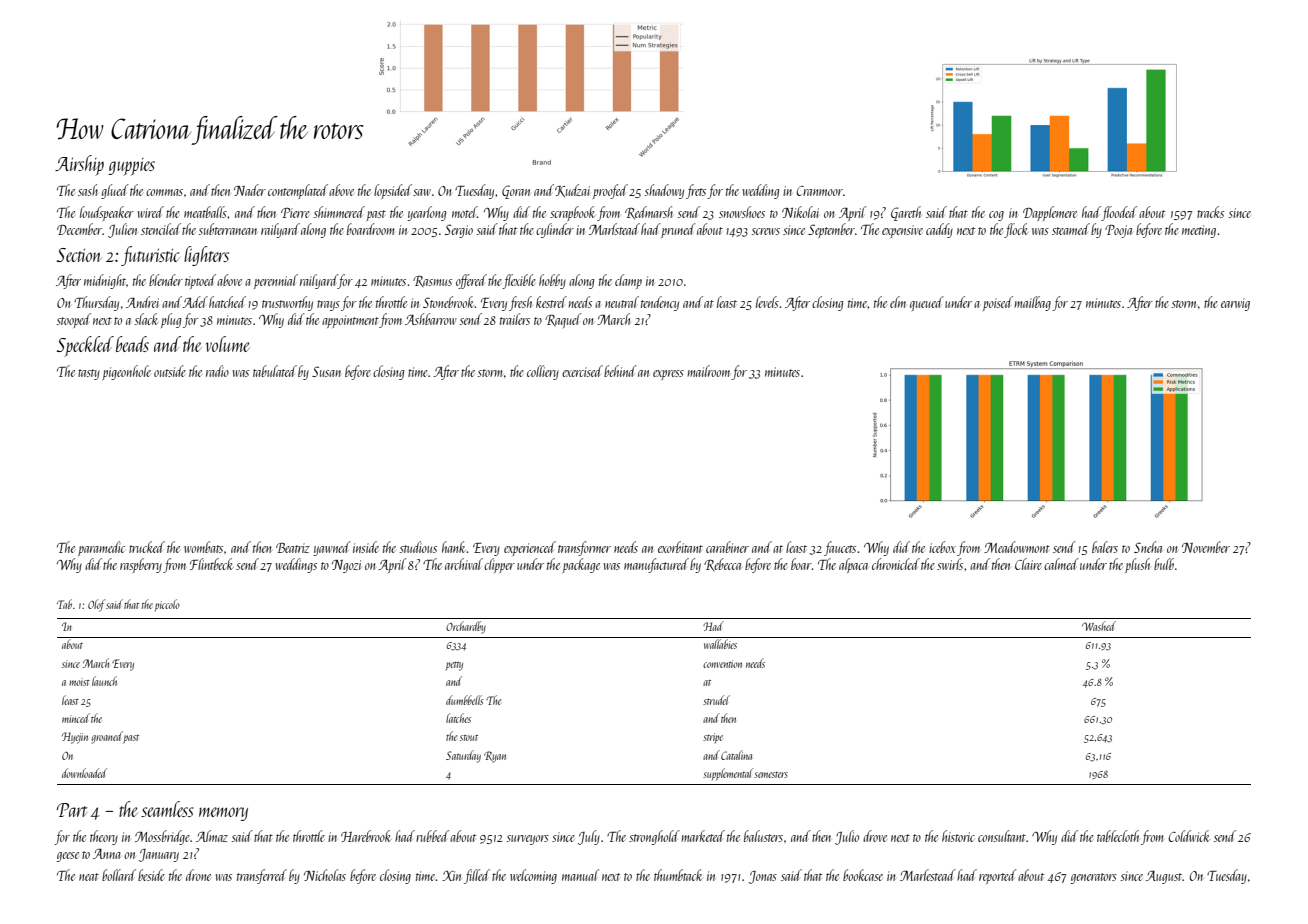 This screenshot has width=1308, height=924. What do you see at coordinates (664, 191) in the screenshot?
I see `shadowy` at bounding box center [664, 191].
